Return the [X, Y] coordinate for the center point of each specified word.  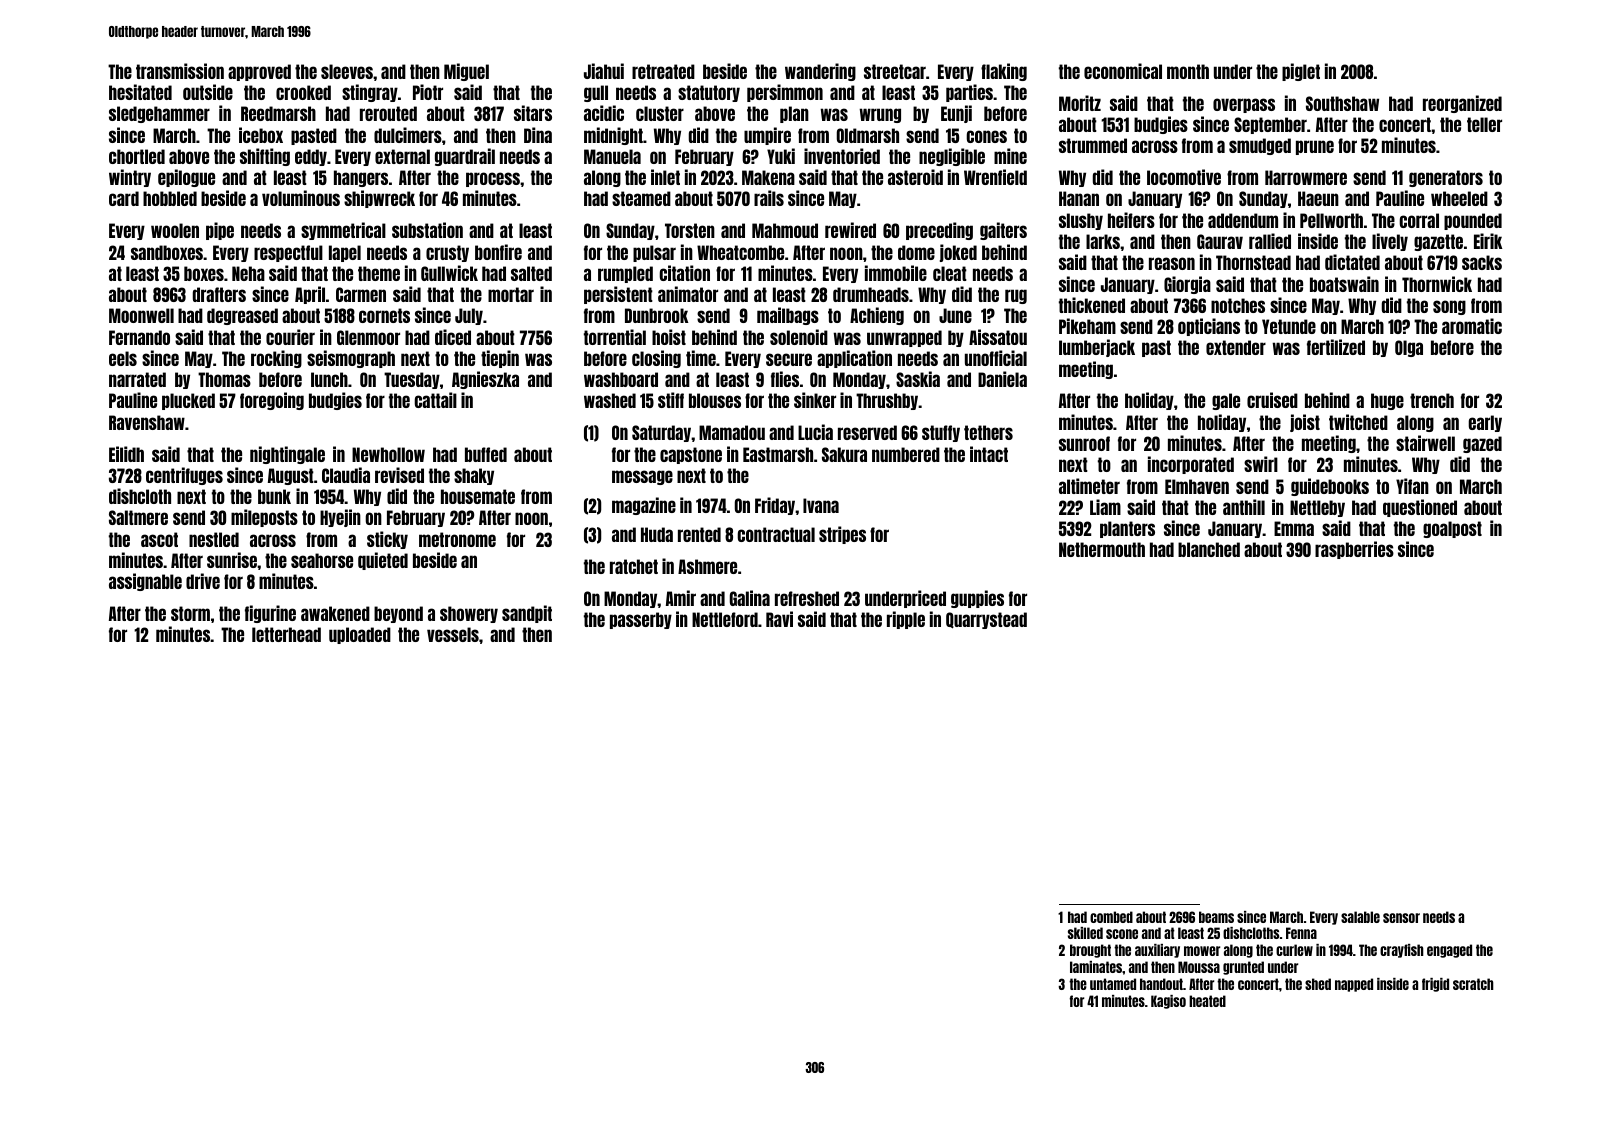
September [1270, 125]
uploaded [360, 635]
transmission [180, 71]
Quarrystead [986, 620]
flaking [1004, 72]
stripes [842, 535]
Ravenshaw [147, 422]
